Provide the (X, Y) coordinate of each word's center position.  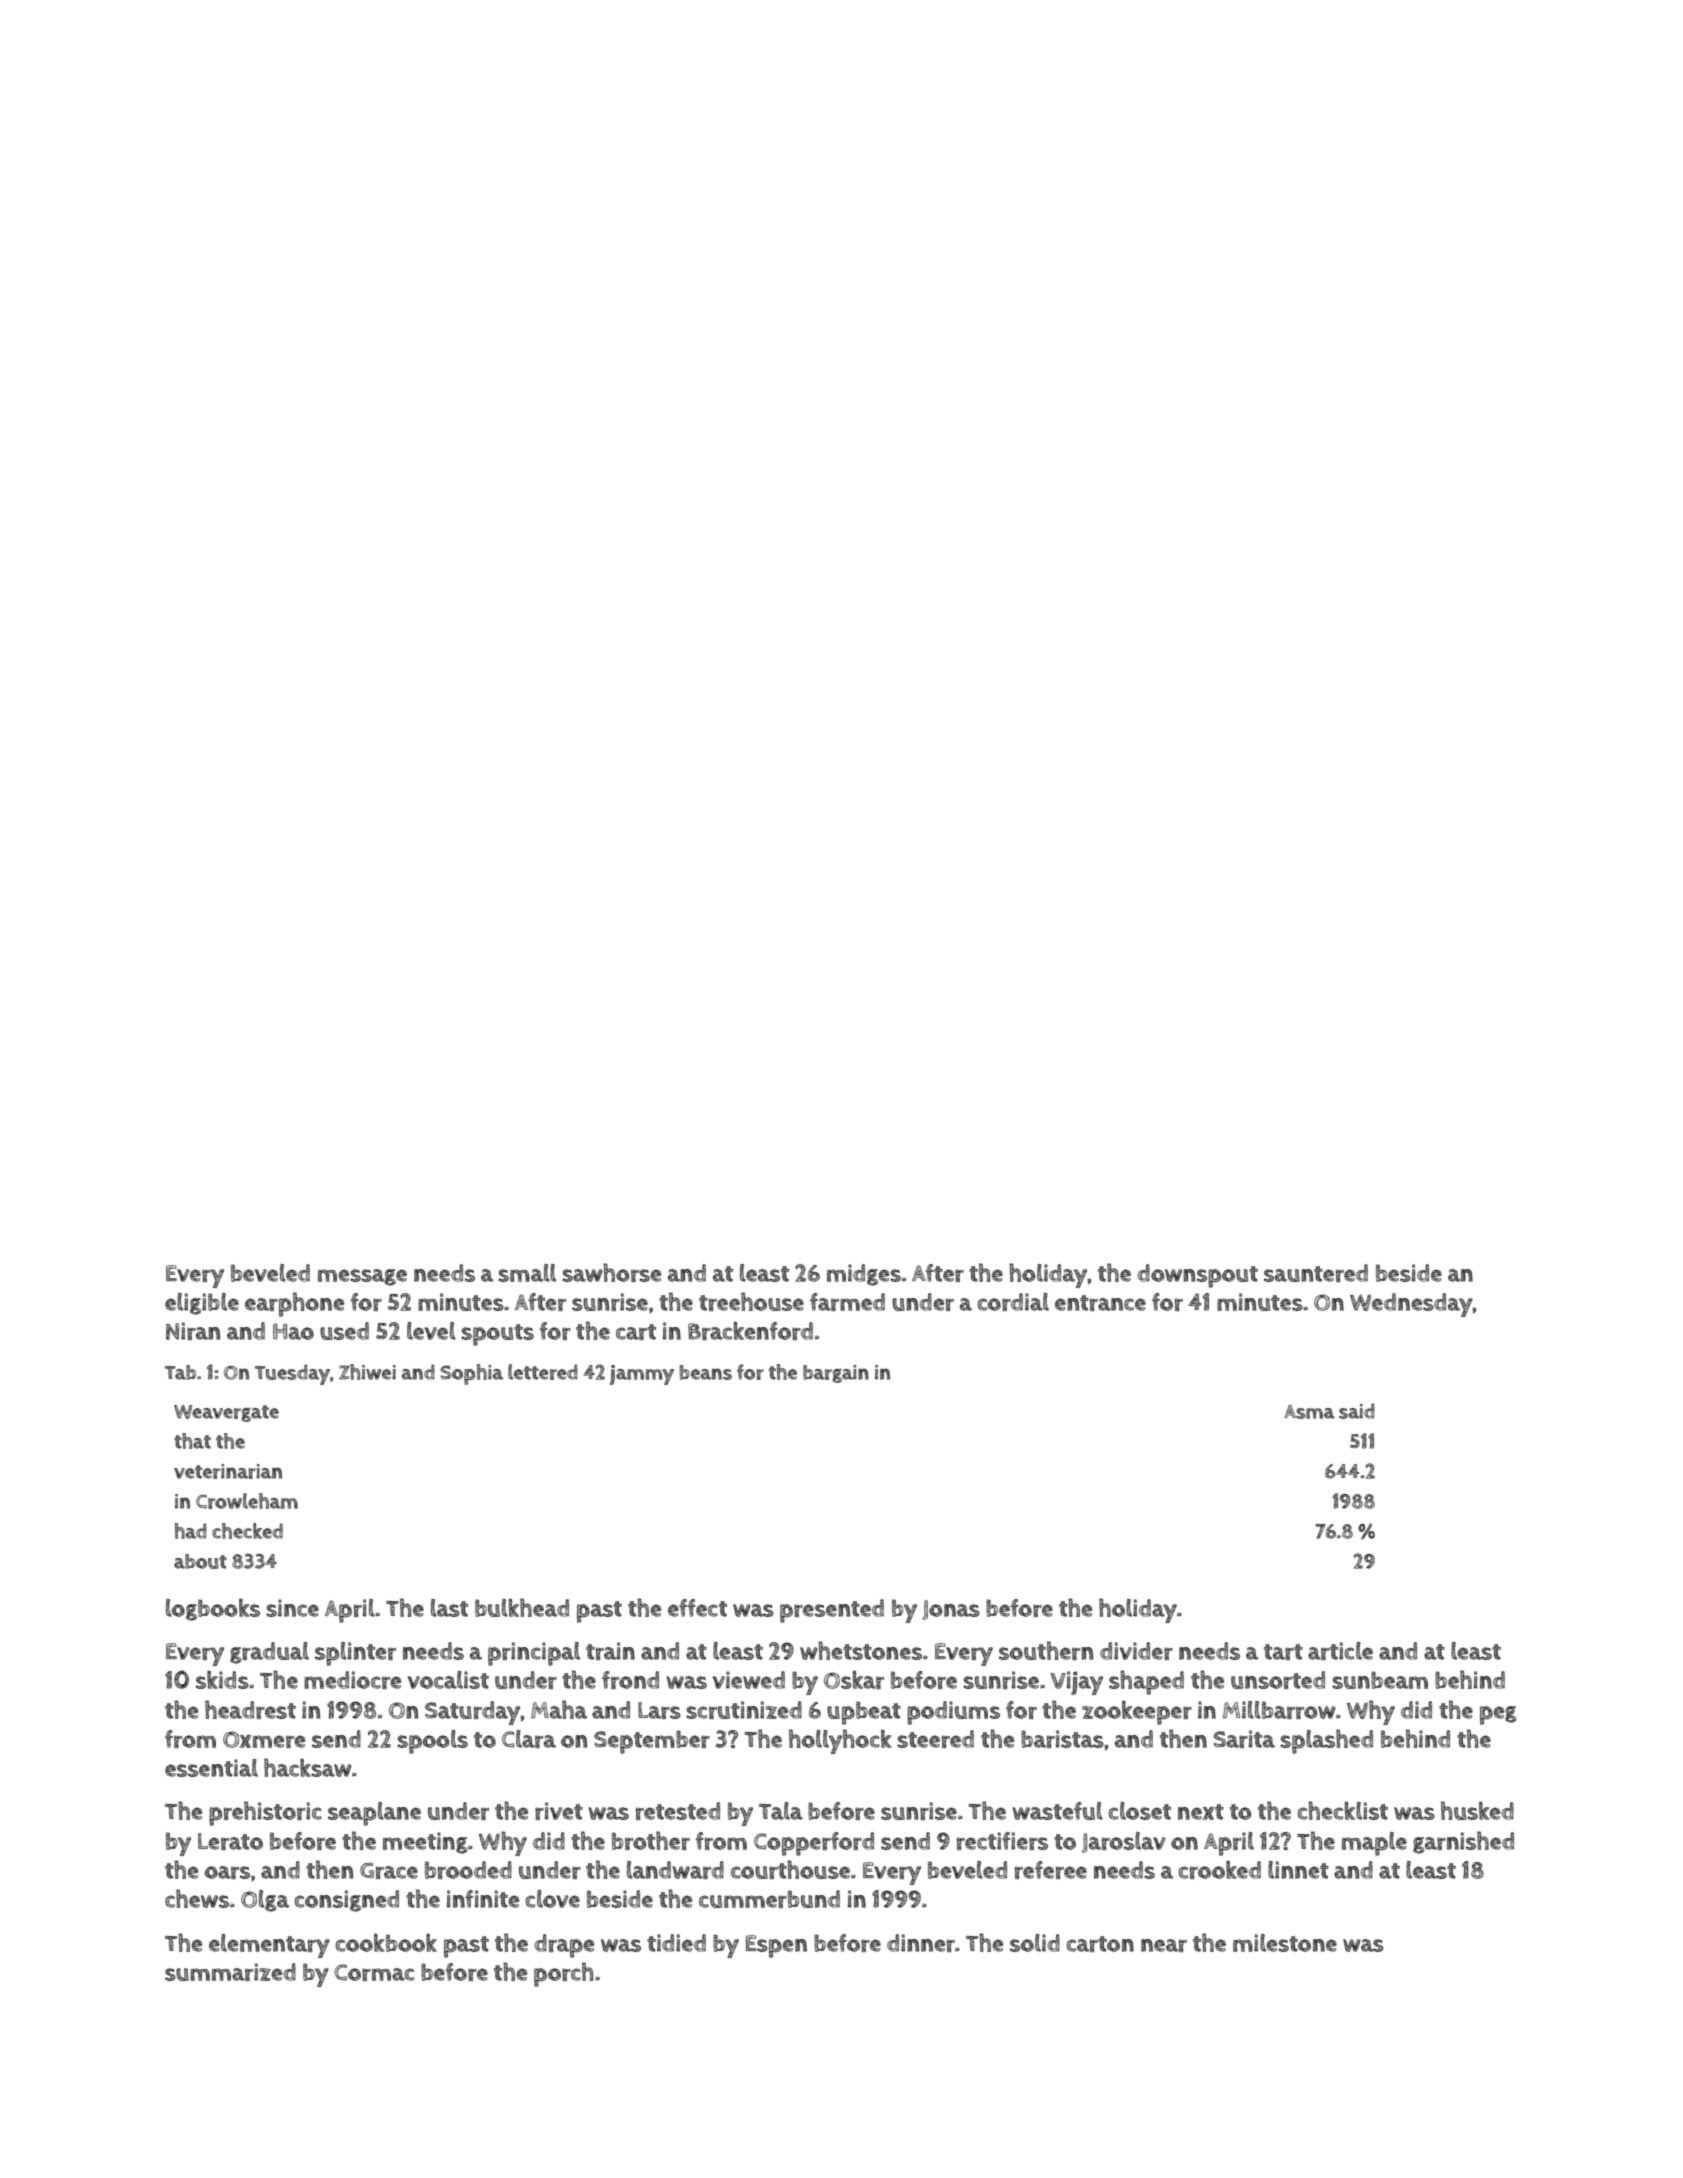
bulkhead (522, 1607)
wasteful (1057, 1811)
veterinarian (228, 1471)
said (1357, 1411)
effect (697, 1608)
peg (1498, 1715)
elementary (269, 1946)
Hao (293, 1331)
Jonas (951, 1610)
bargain (836, 1374)
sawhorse (612, 1272)
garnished (1463, 1842)
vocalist (448, 1680)
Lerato (230, 1841)
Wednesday (1411, 1305)
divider (1136, 1651)
